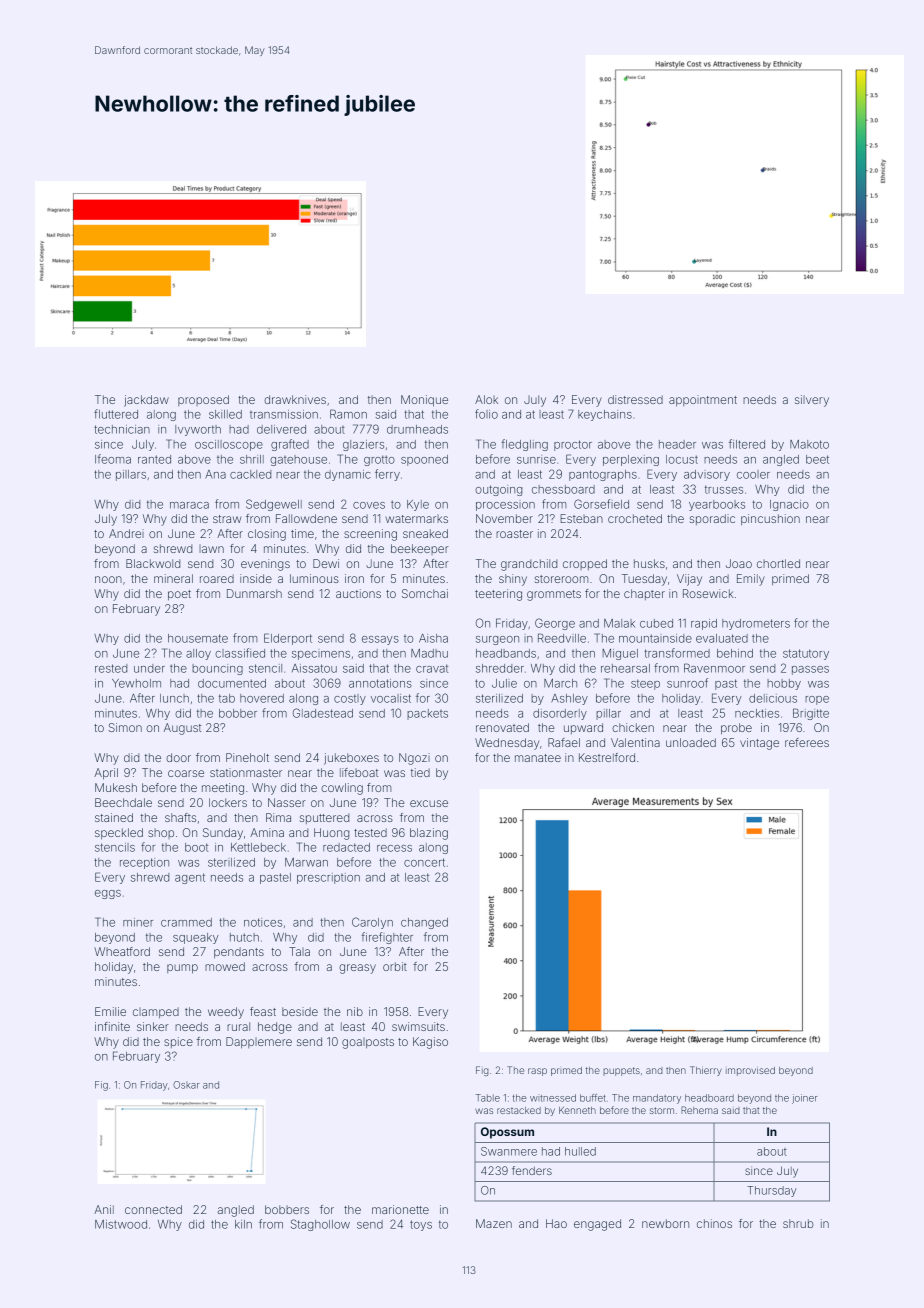 This screenshot has width=924, height=1308. Describe the element at coordinates (502, 727) in the screenshot. I see `renovated` at that location.
